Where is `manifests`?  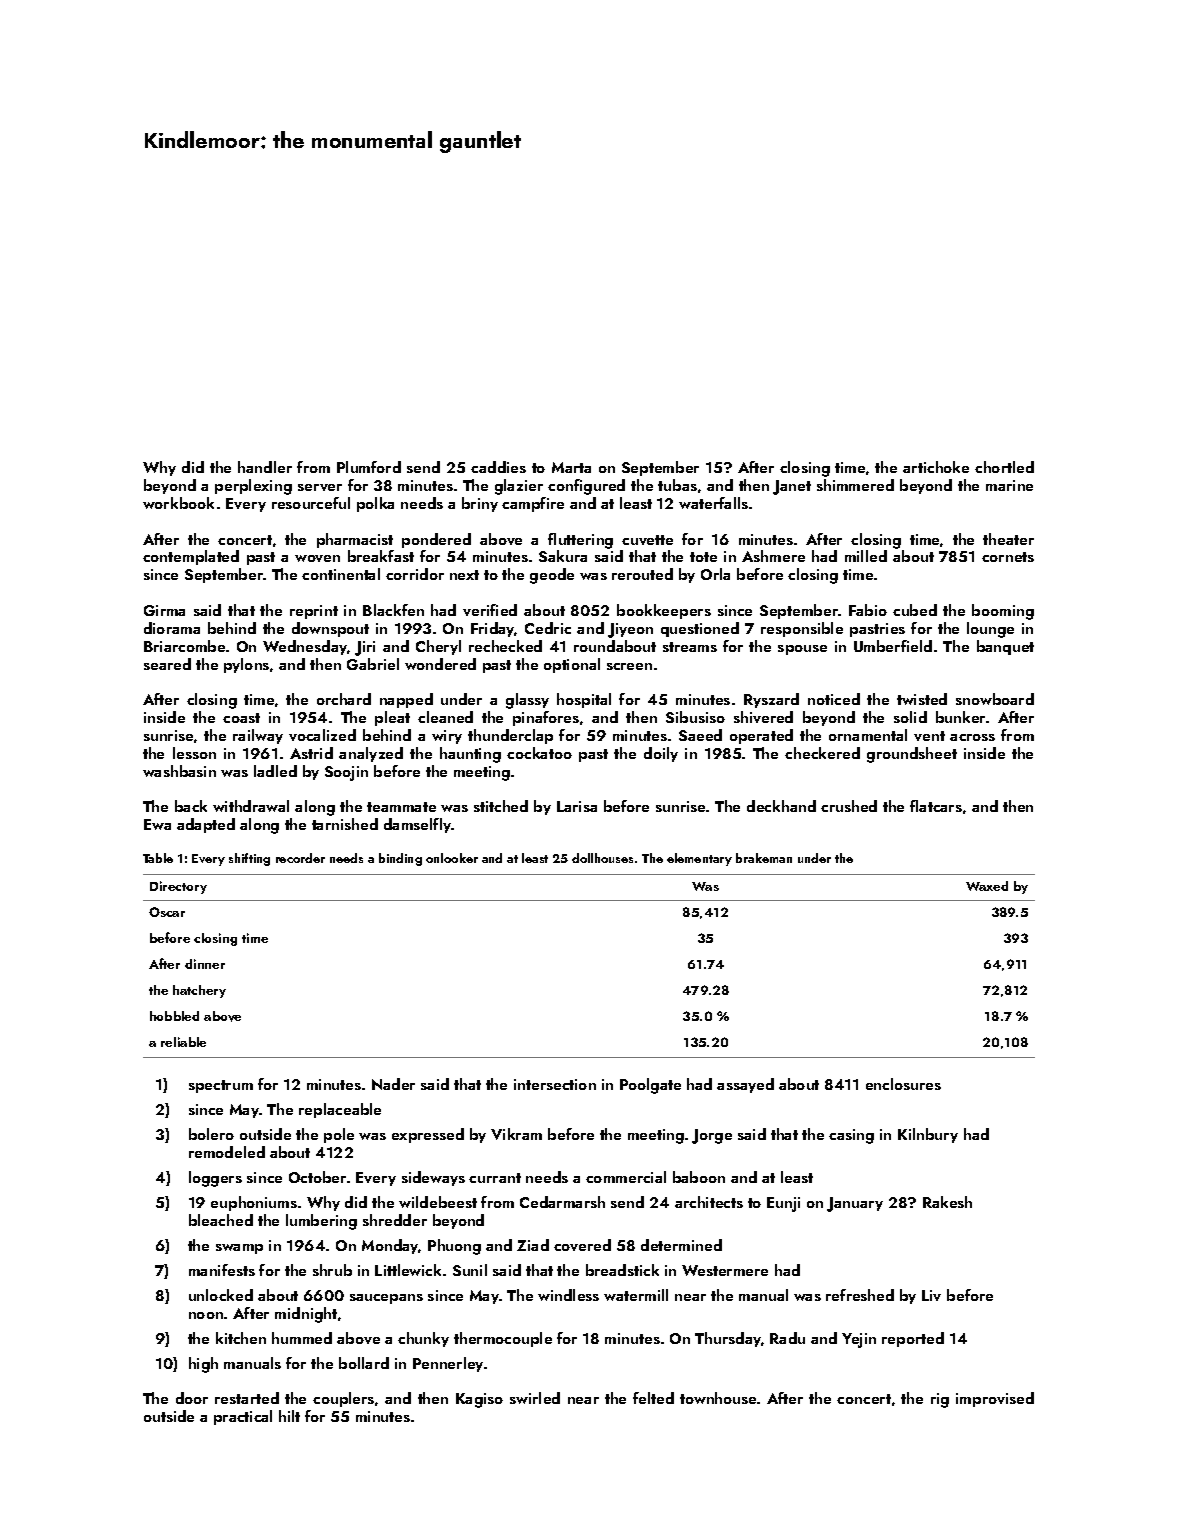 manifests is located at coordinates (222, 1270).
